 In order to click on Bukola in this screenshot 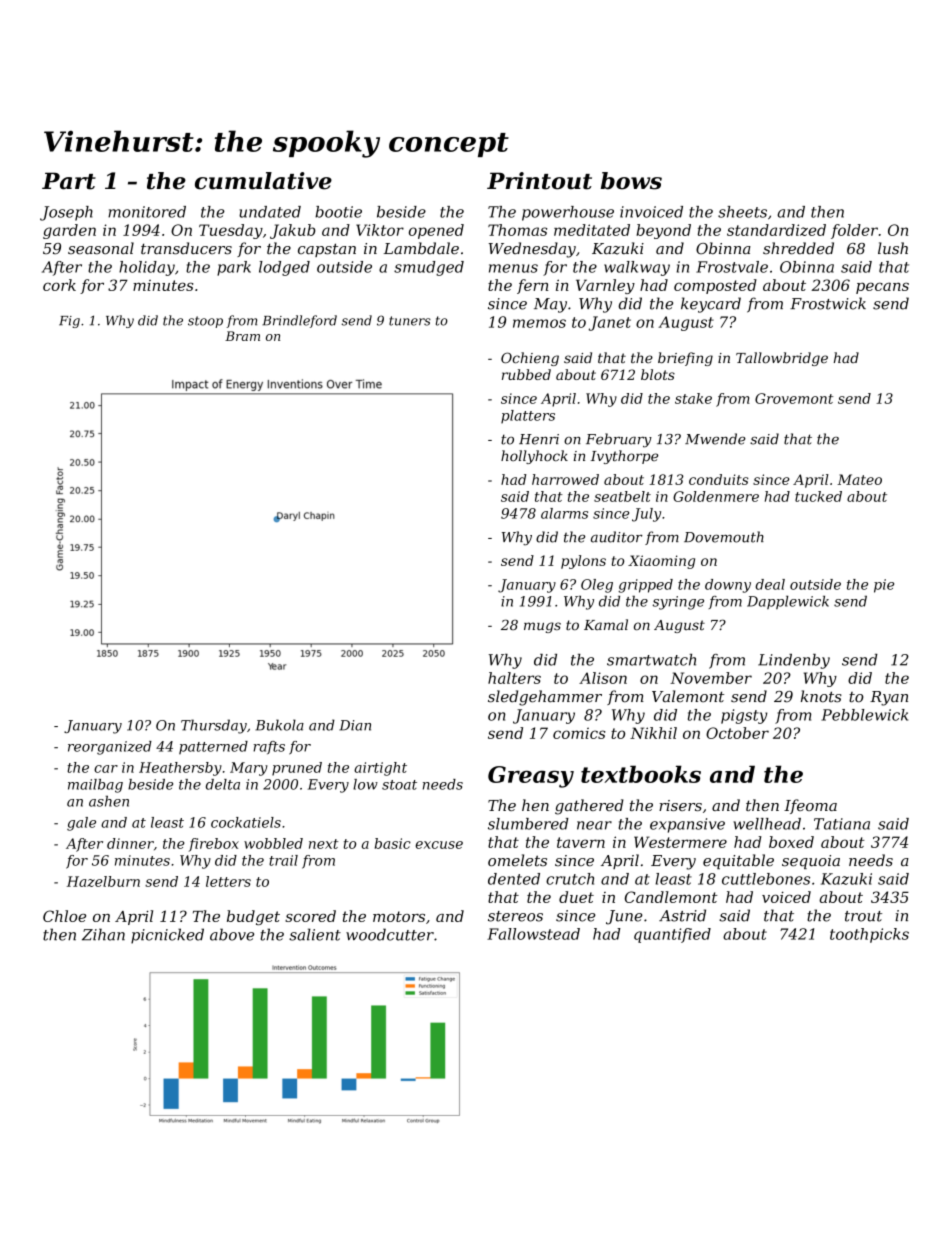, I will do `click(279, 725)`.
